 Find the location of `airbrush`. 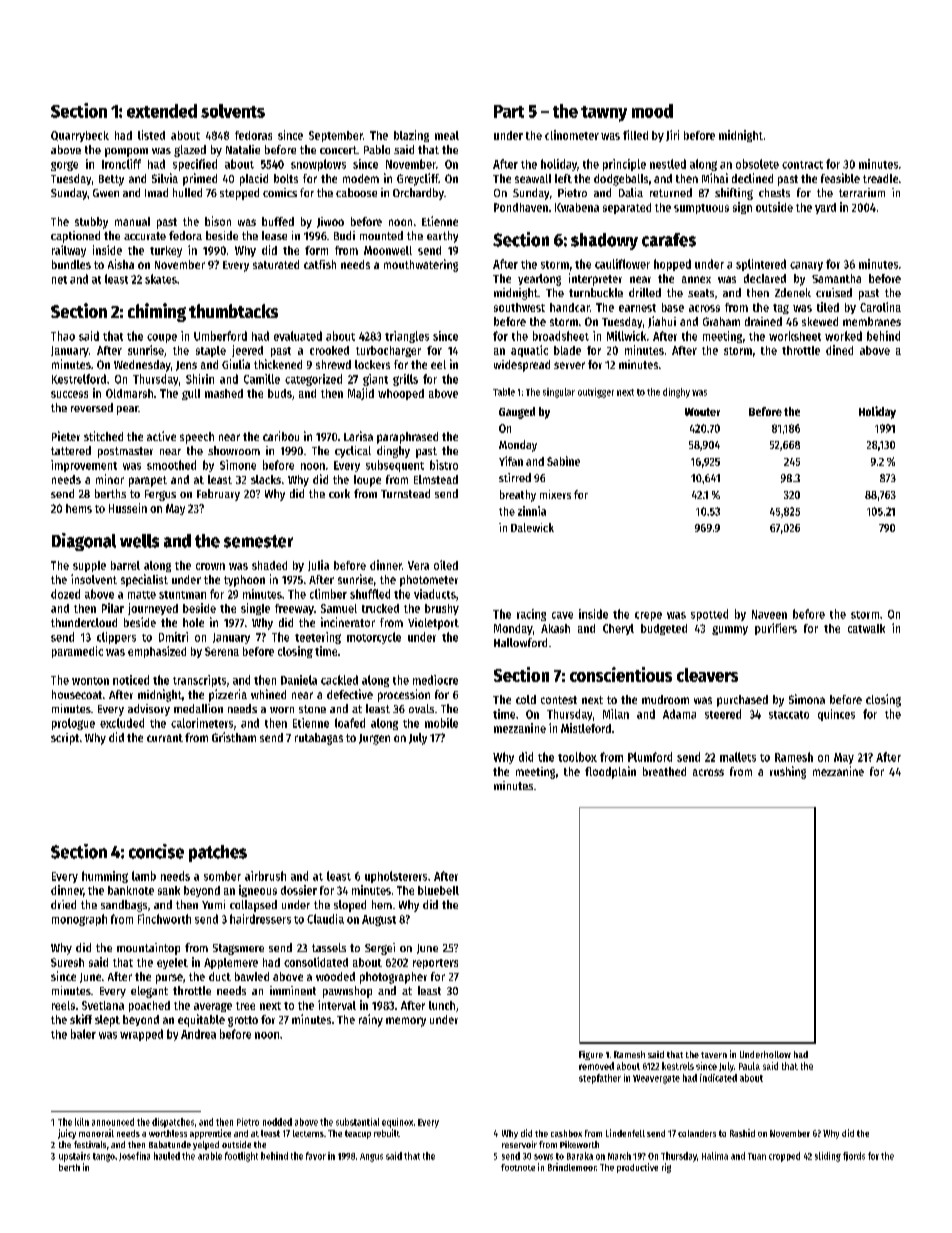

airbrush is located at coordinates (265, 876).
